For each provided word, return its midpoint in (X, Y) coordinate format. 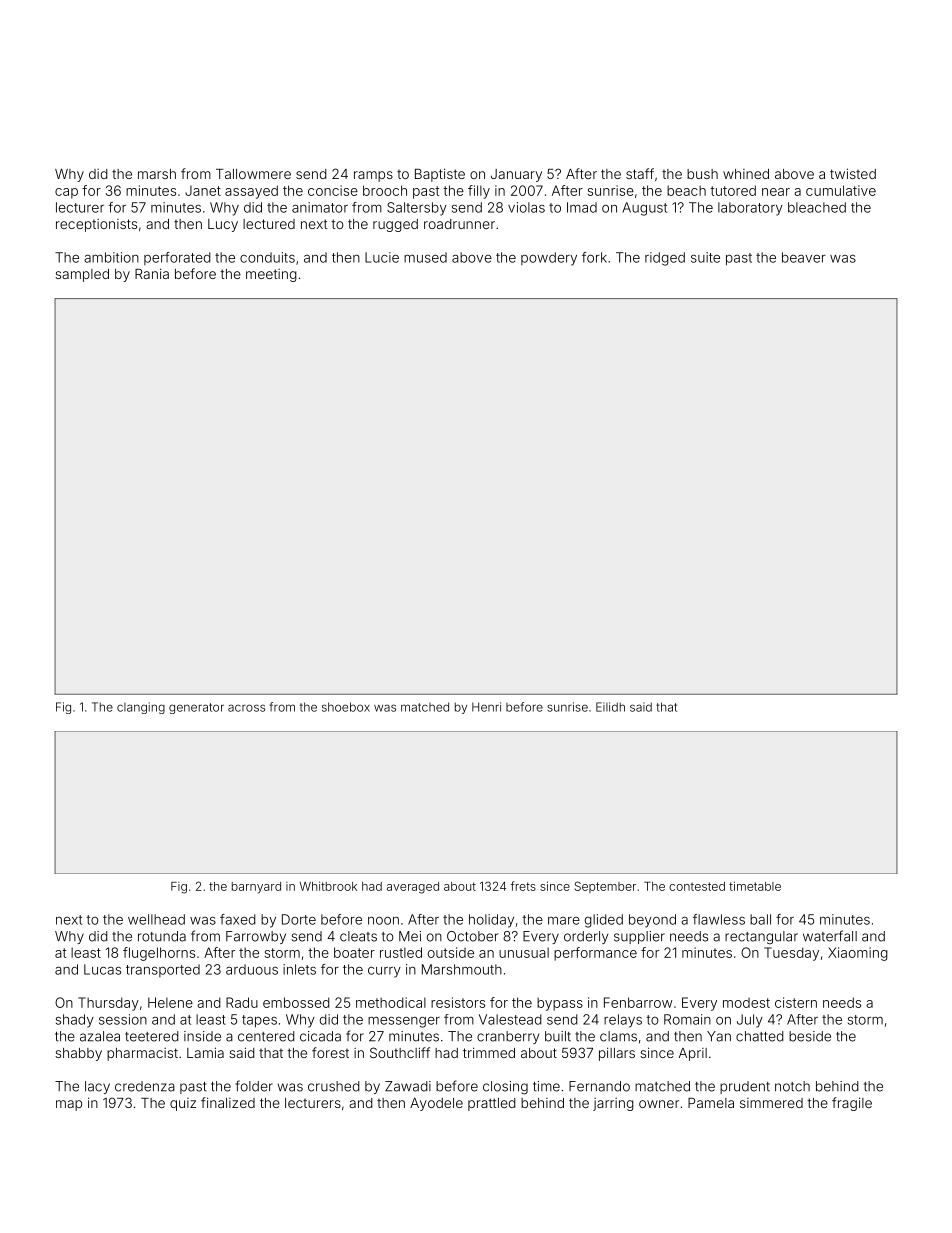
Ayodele (436, 1104)
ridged (665, 259)
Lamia (205, 1052)
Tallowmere (253, 174)
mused (425, 257)
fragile (852, 1104)
